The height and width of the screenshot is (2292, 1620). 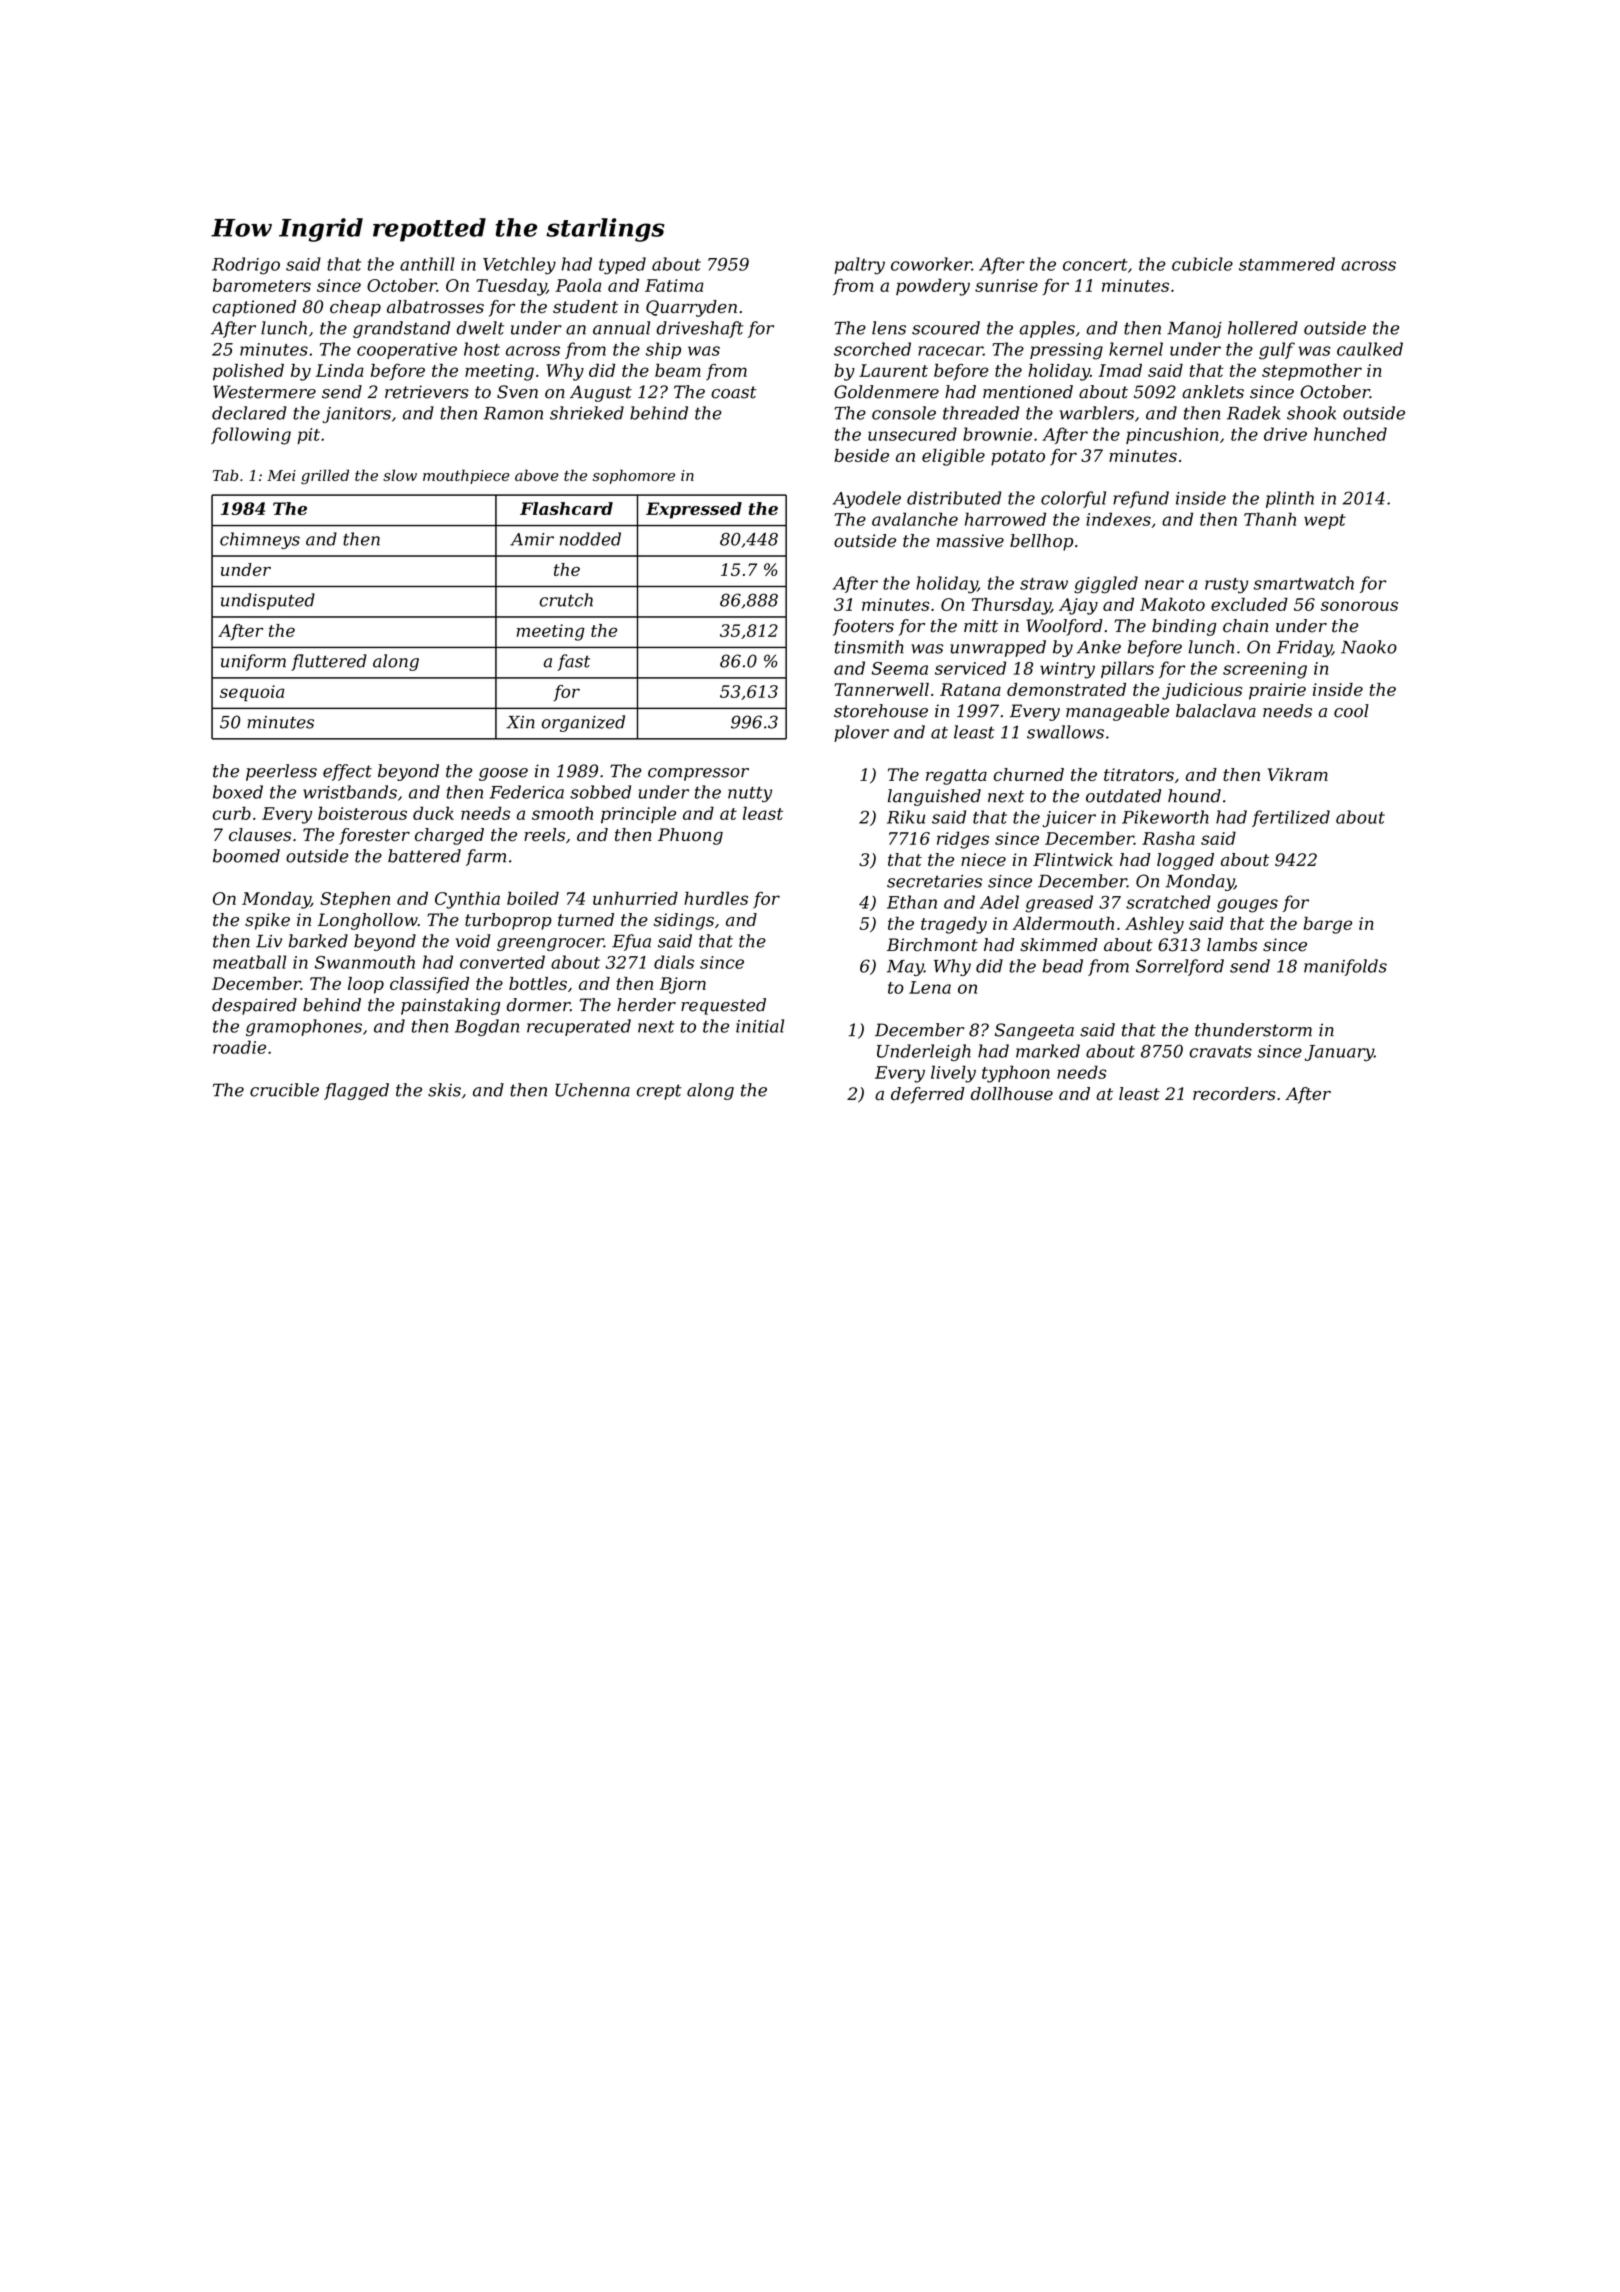 What do you see at coordinates (407, 351) in the screenshot?
I see `cooperative` at bounding box center [407, 351].
